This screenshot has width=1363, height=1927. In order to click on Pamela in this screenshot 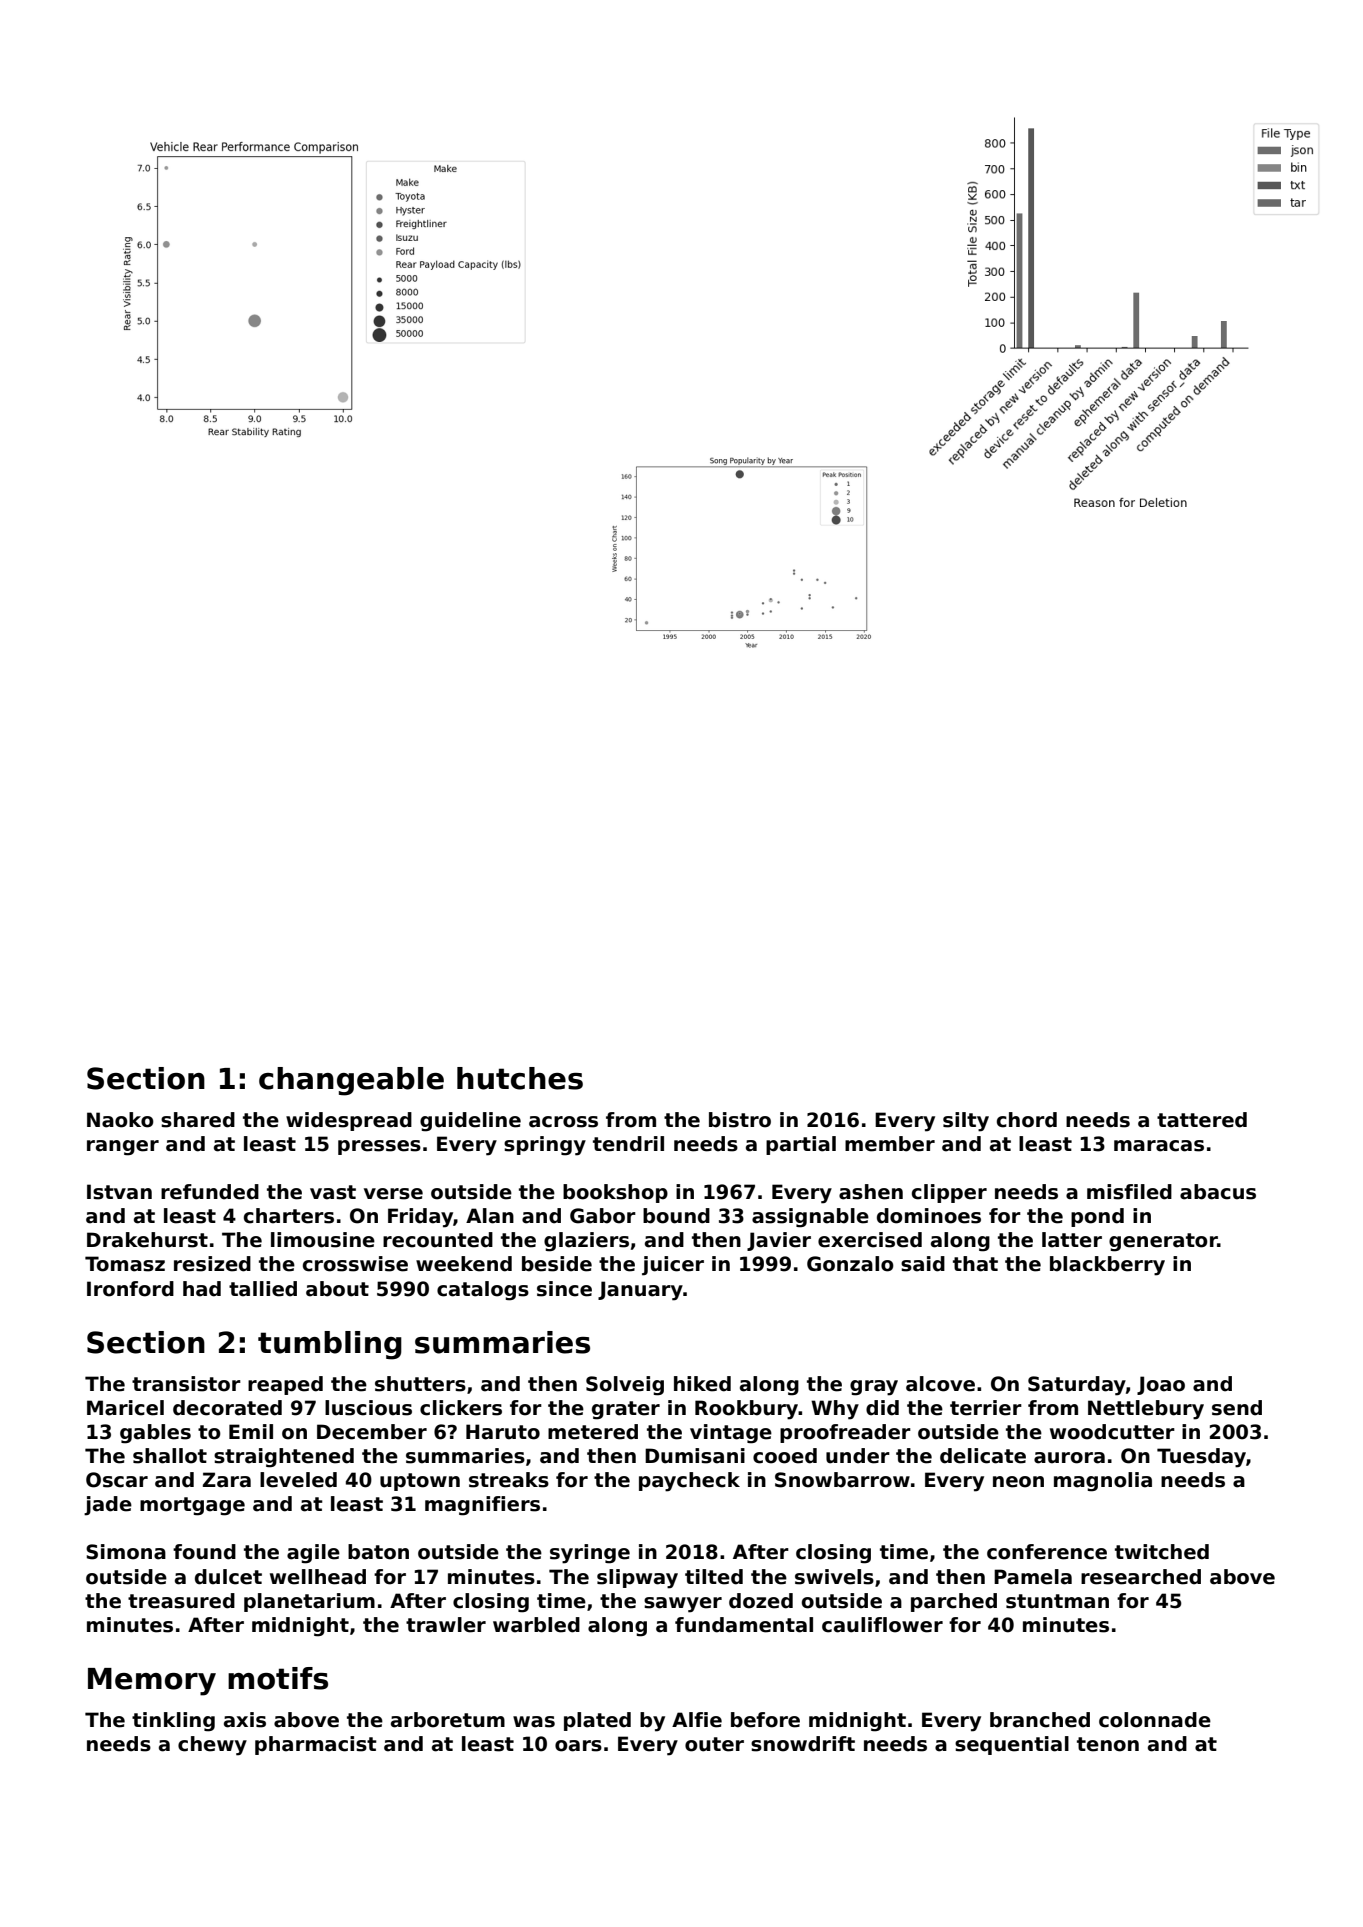, I will do `click(1033, 1577)`.
